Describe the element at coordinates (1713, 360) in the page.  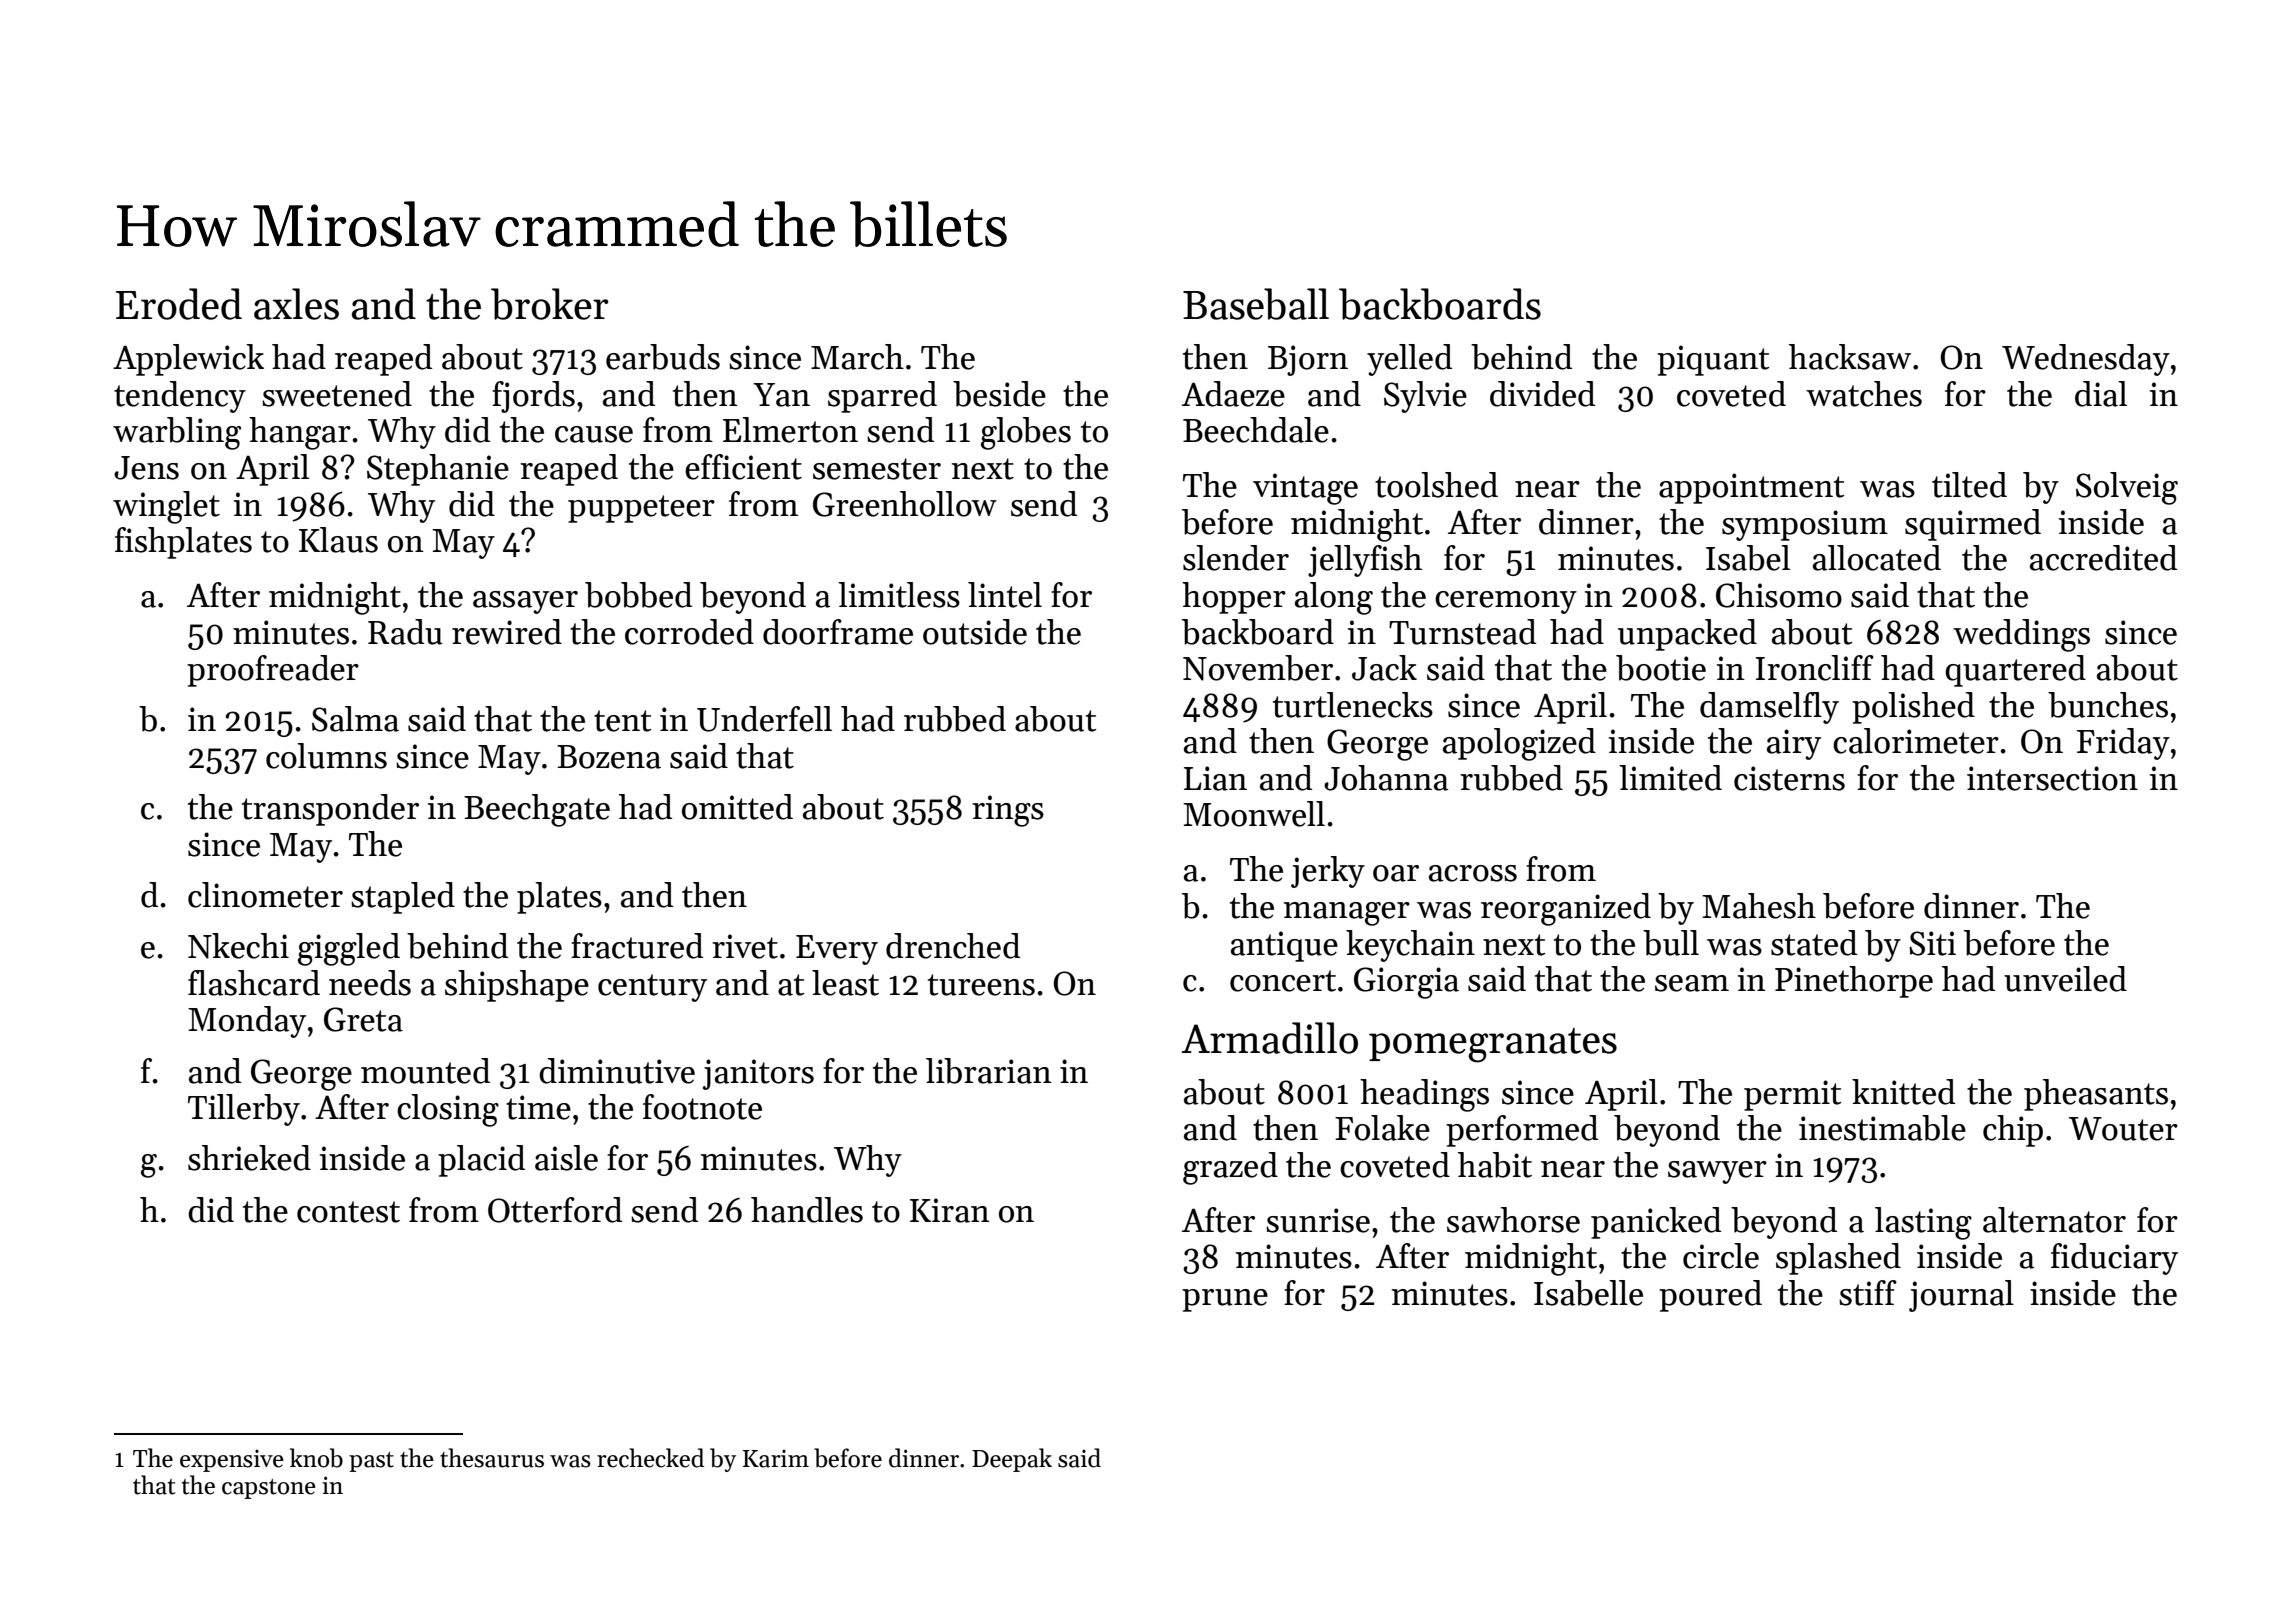
I see `piquant` at that location.
